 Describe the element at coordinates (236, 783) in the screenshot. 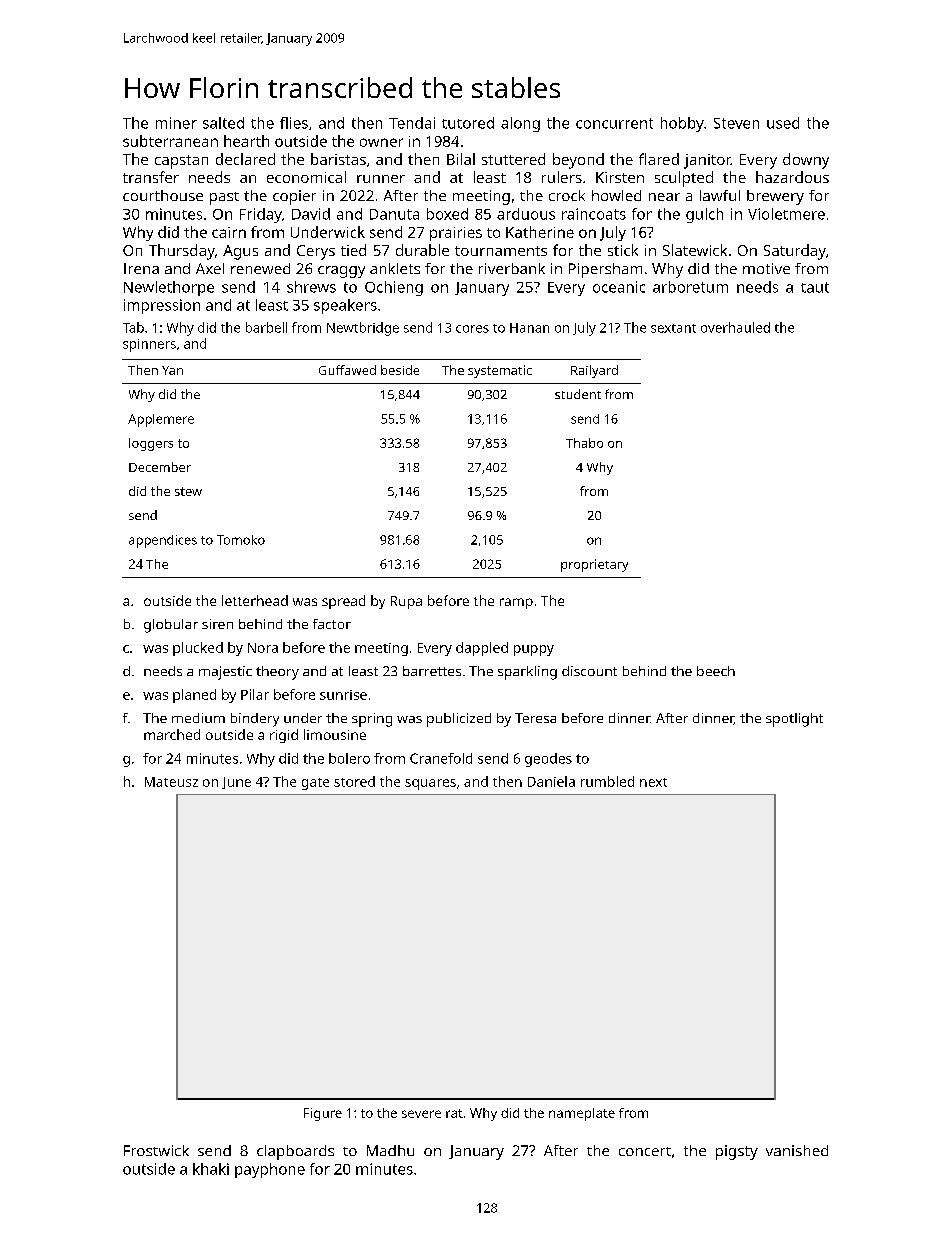

I see `June` at that location.
